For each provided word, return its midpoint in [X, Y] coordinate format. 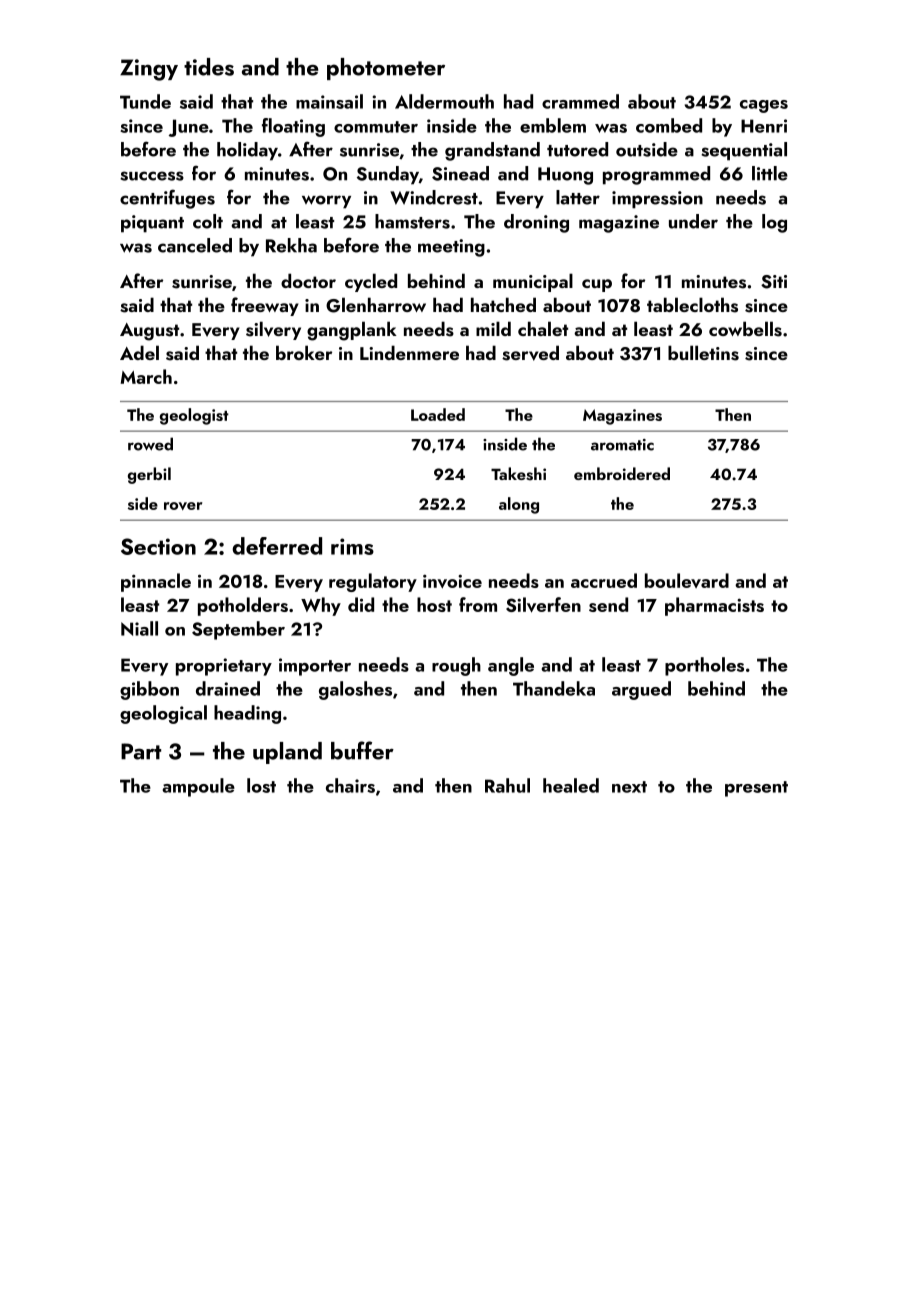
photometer [386, 69]
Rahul [507, 785]
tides [209, 67]
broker [304, 352]
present [756, 789]
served [530, 353]
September [238, 630]
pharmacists [714, 606]
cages [764, 106]
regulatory [373, 582]
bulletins [703, 353]
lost [261, 785]
